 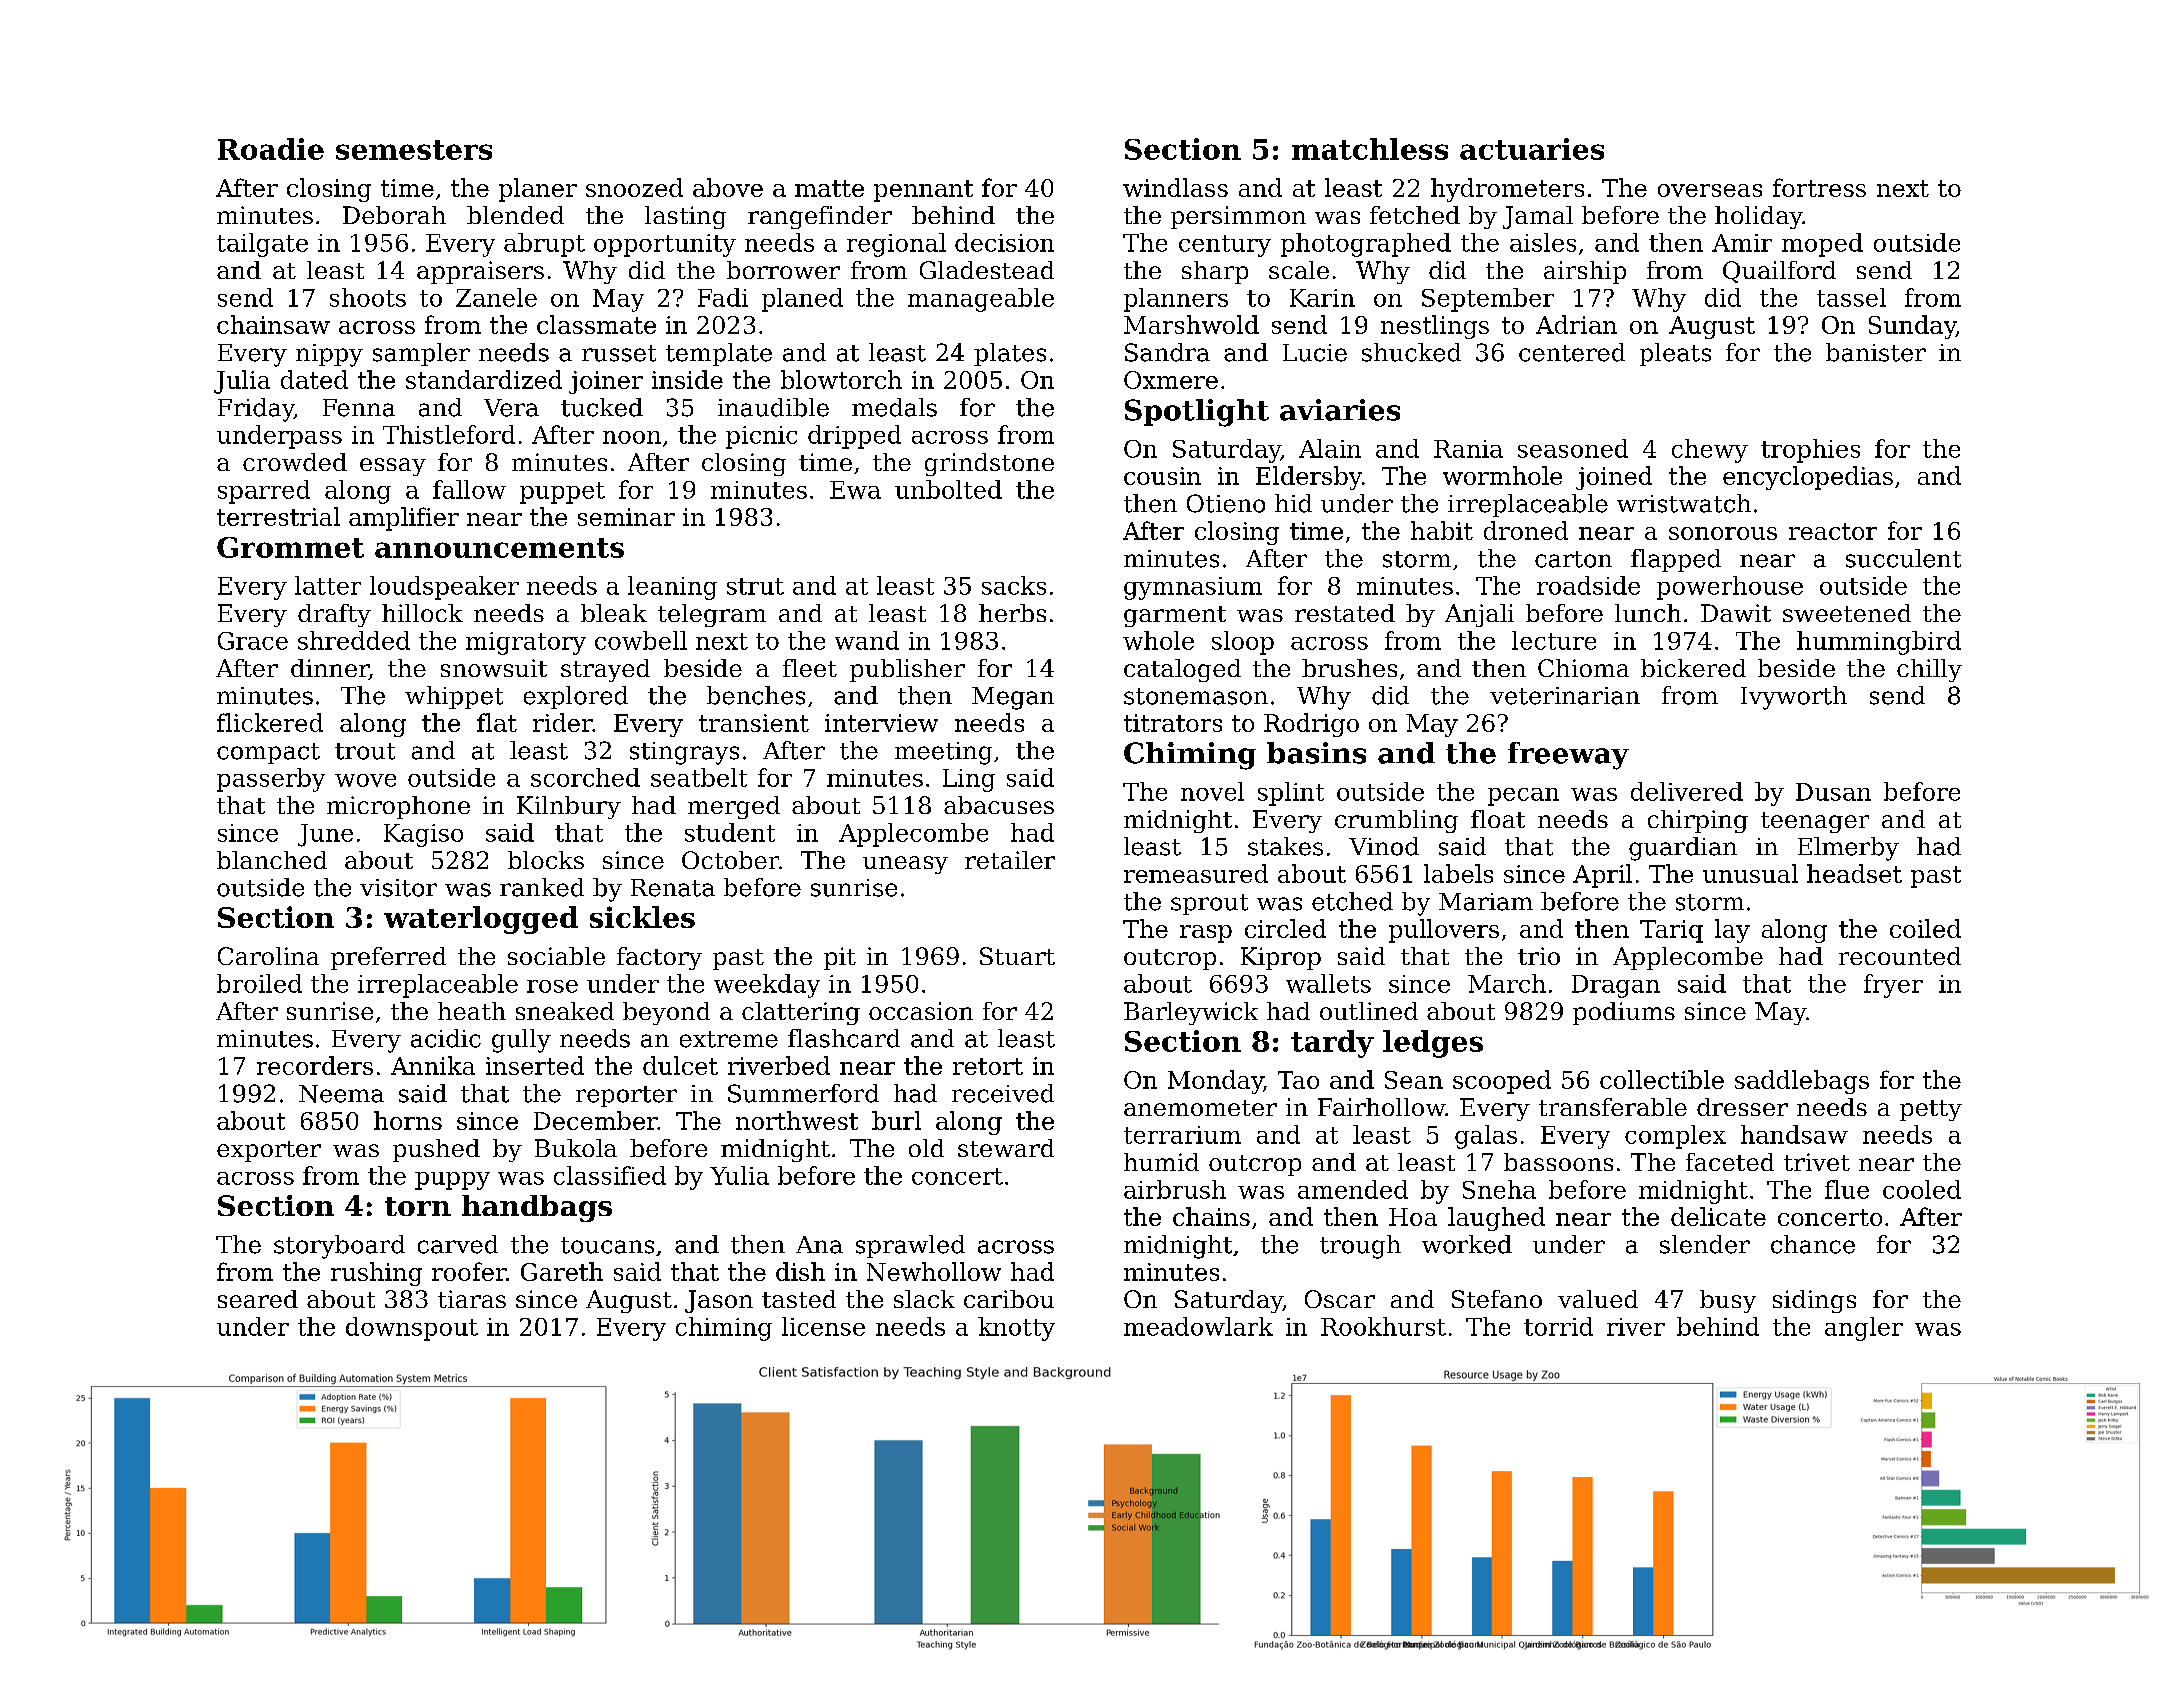 What do you see at coordinates (454, 697) in the page?
I see `whippet` at bounding box center [454, 697].
